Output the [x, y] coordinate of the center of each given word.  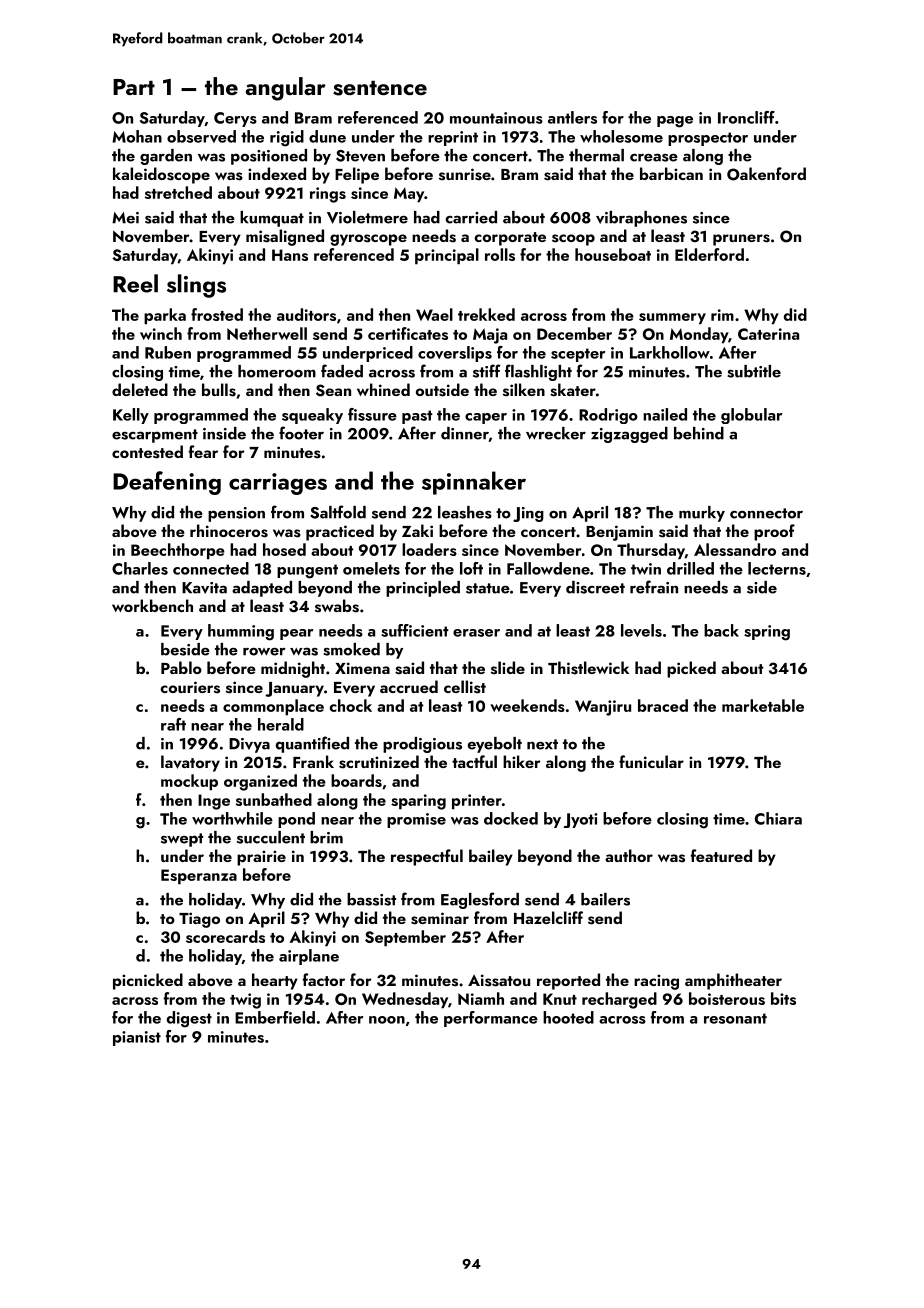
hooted [568, 1017]
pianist [137, 1038]
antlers [572, 117]
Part [134, 87]
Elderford [709, 254]
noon [387, 1020]
